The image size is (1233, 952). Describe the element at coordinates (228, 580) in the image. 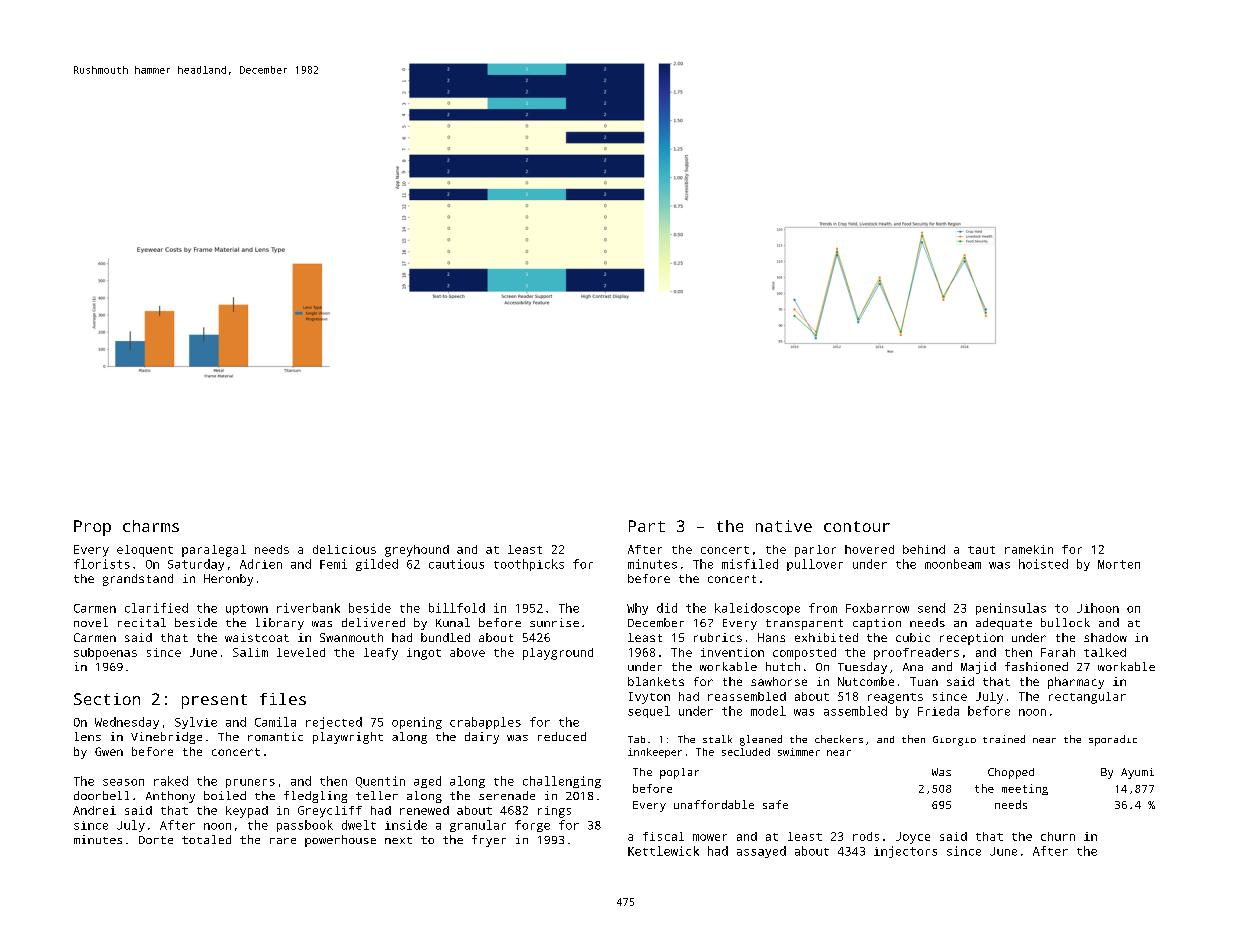

I see `Heronby` at that location.
